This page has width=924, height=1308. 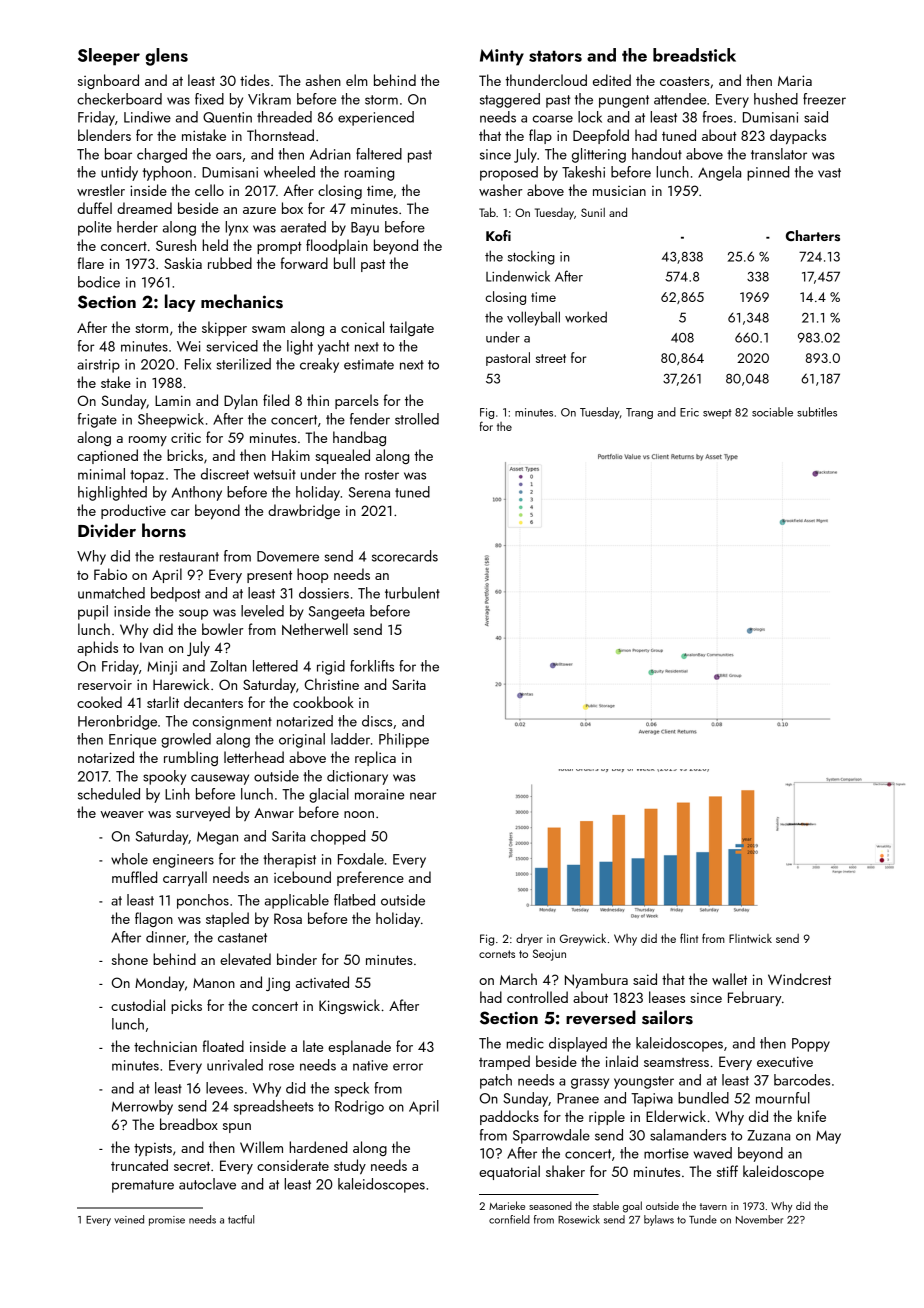 I want to click on Minty, so click(x=502, y=57).
